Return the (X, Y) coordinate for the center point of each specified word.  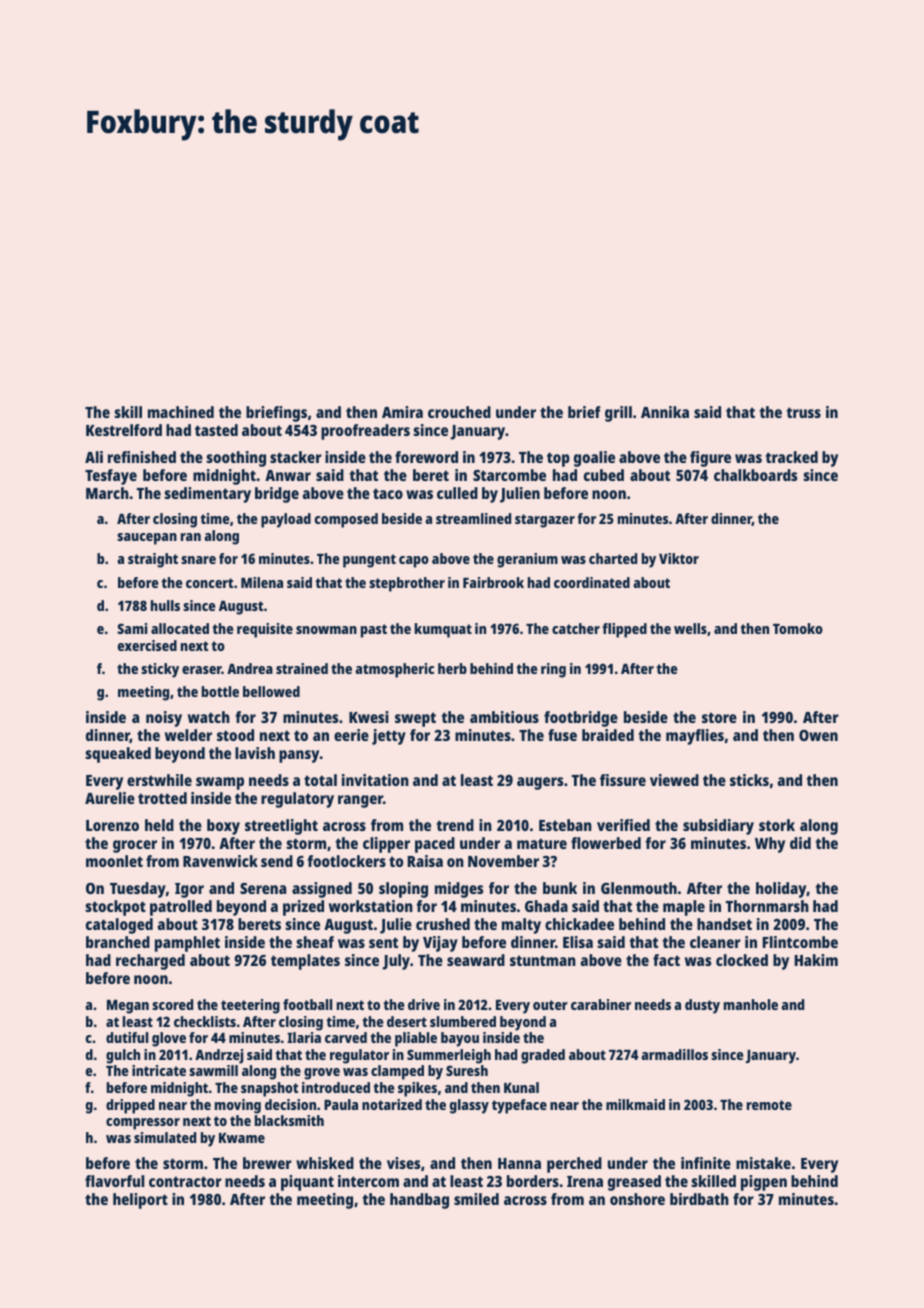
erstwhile (159, 780)
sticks (749, 780)
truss (803, 412)
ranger (360, 801)
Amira (402, 412)
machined (181, 412)
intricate (159, 1070)
